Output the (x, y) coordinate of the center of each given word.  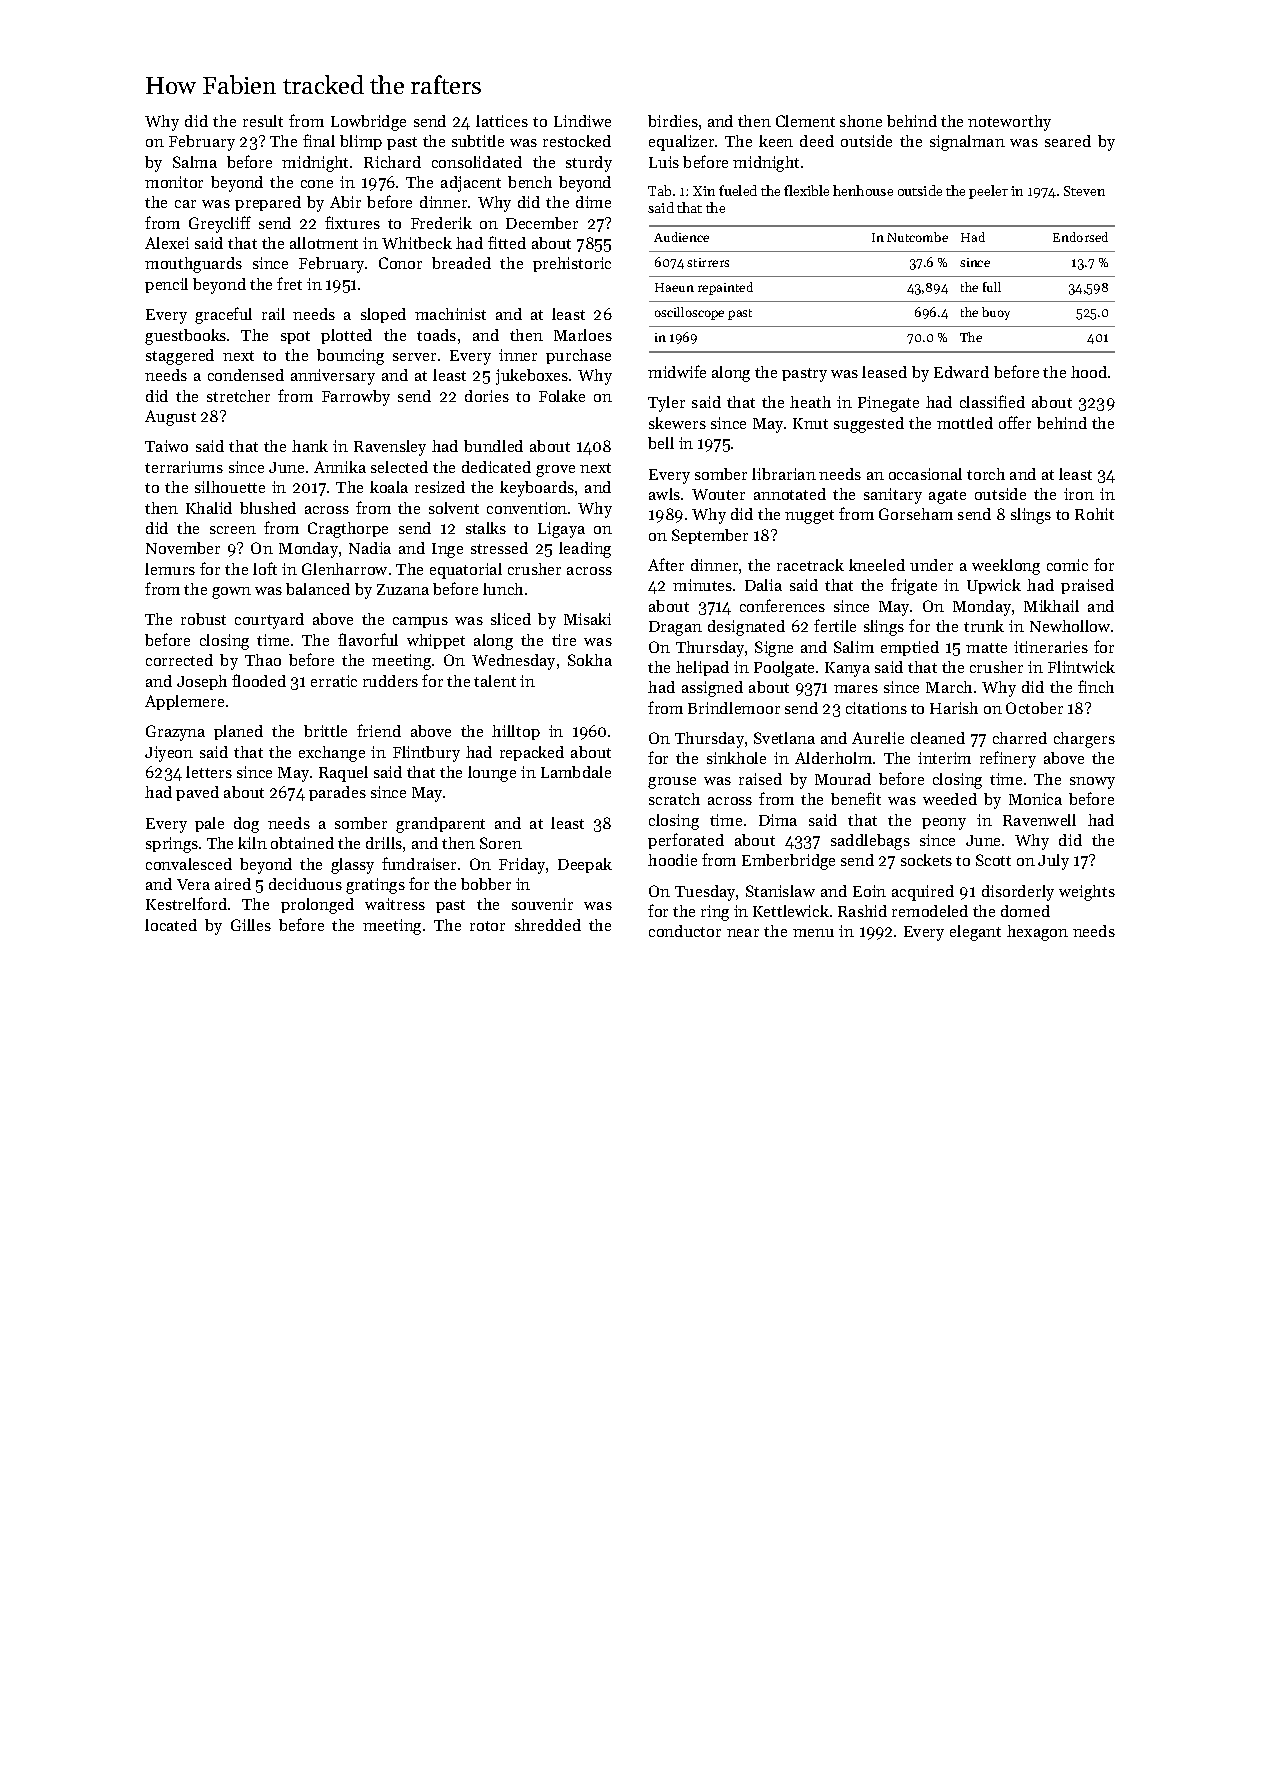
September (710, 536)
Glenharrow (344, 569)
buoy (996, 313)
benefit (856, 798)
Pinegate (888, 404)
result (263, 121)
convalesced (189, 864)
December (542, 223)
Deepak (585, 865)
